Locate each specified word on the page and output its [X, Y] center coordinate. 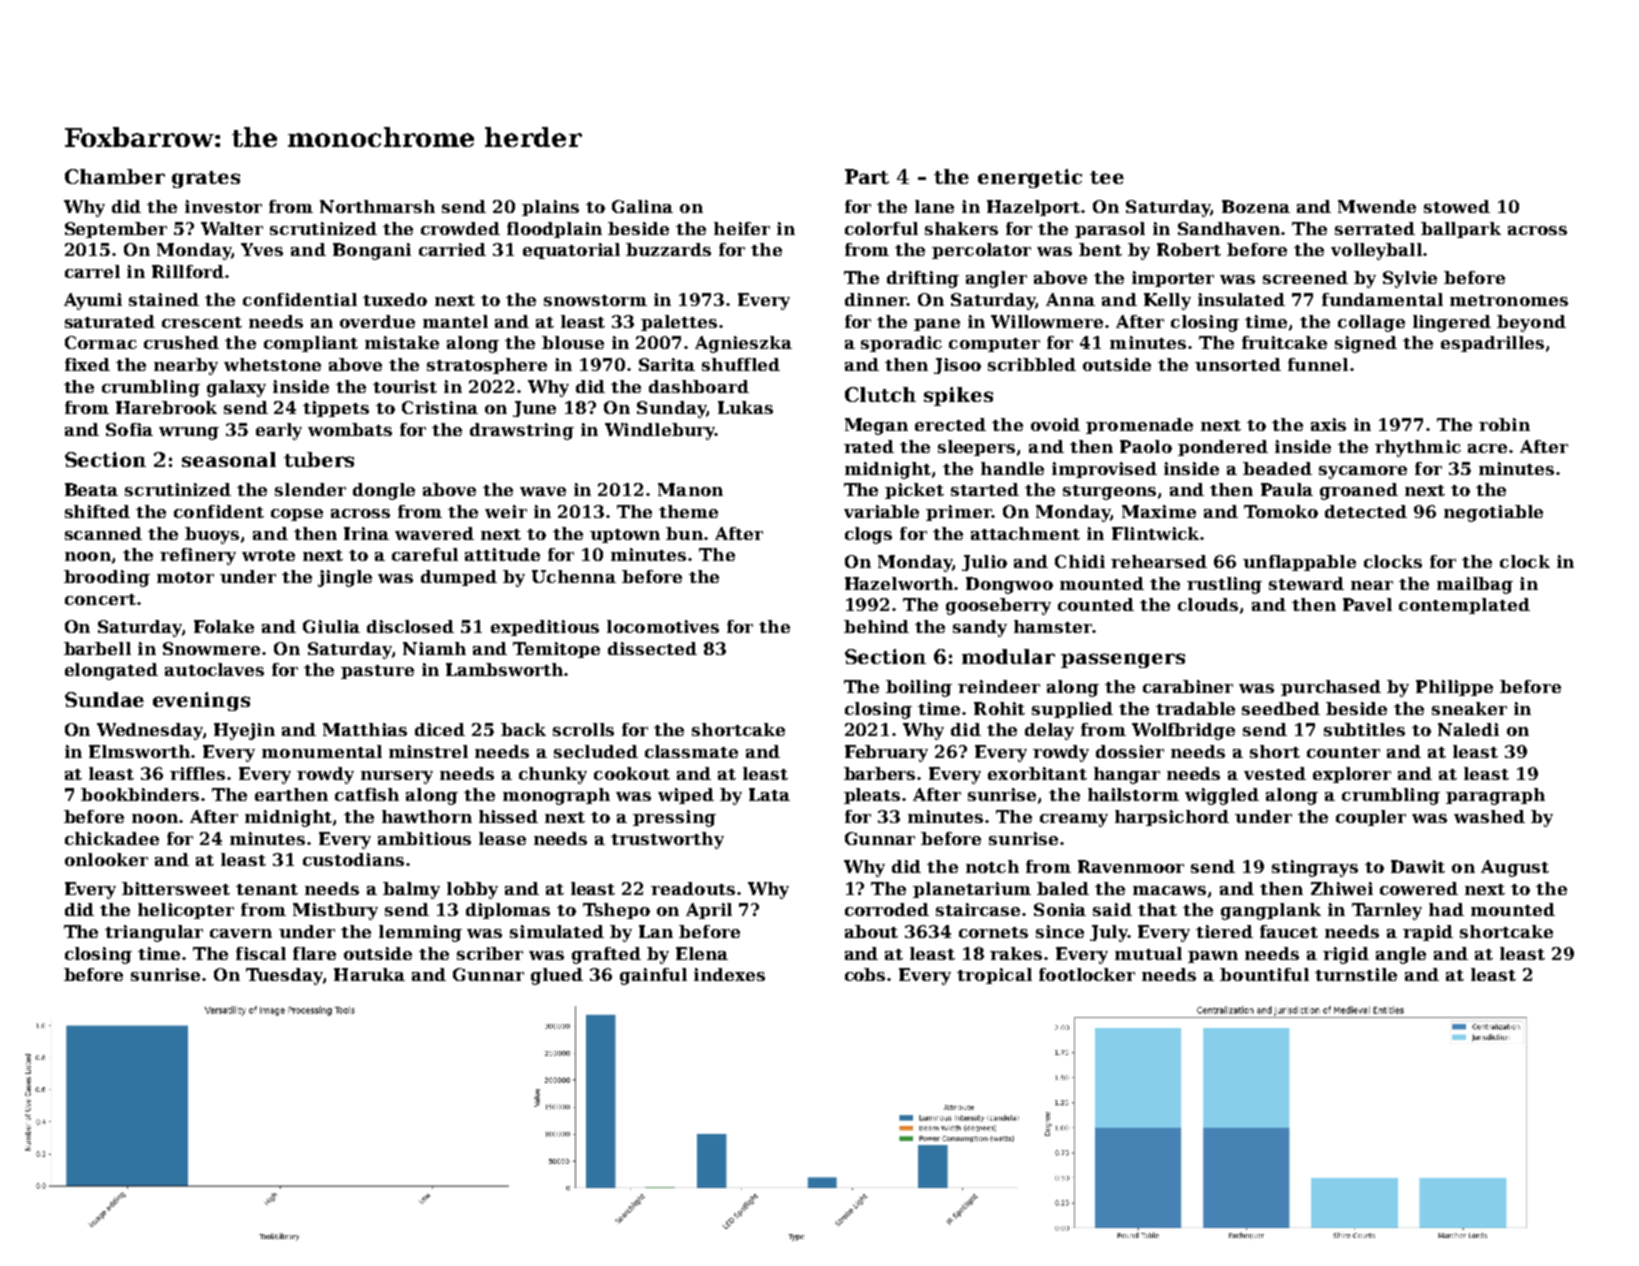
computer [994, 345]
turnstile [1356, 974]
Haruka [369, 974]
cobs [865, 974]
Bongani [372, 251]
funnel [1318, 364]
